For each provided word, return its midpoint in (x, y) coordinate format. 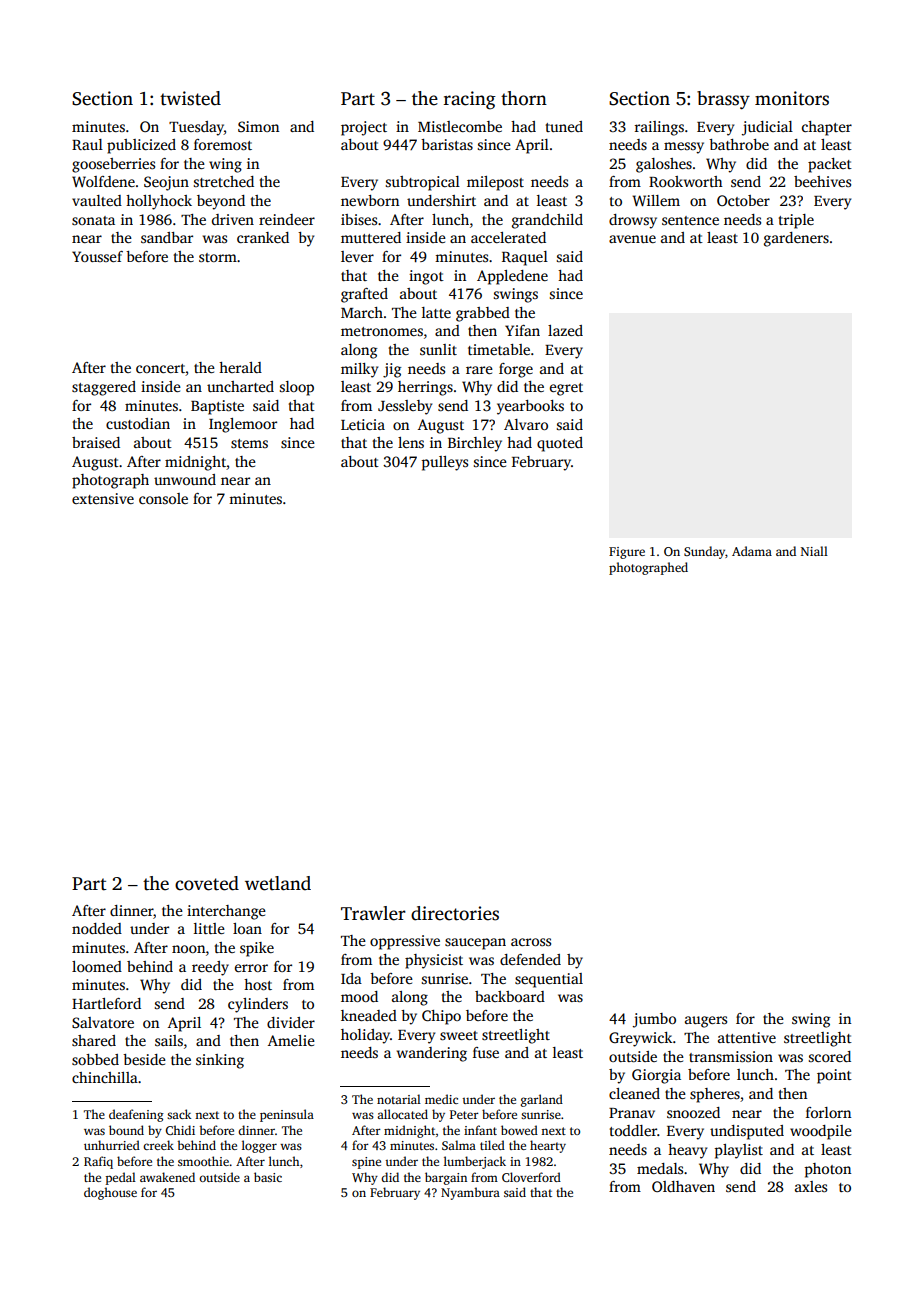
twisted (190, 98)
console (163, 498)
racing (470, 100)
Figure (627, 553)
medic (441, 1099)
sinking (220, 1061)
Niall (814, 551)
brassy (723, 100)
